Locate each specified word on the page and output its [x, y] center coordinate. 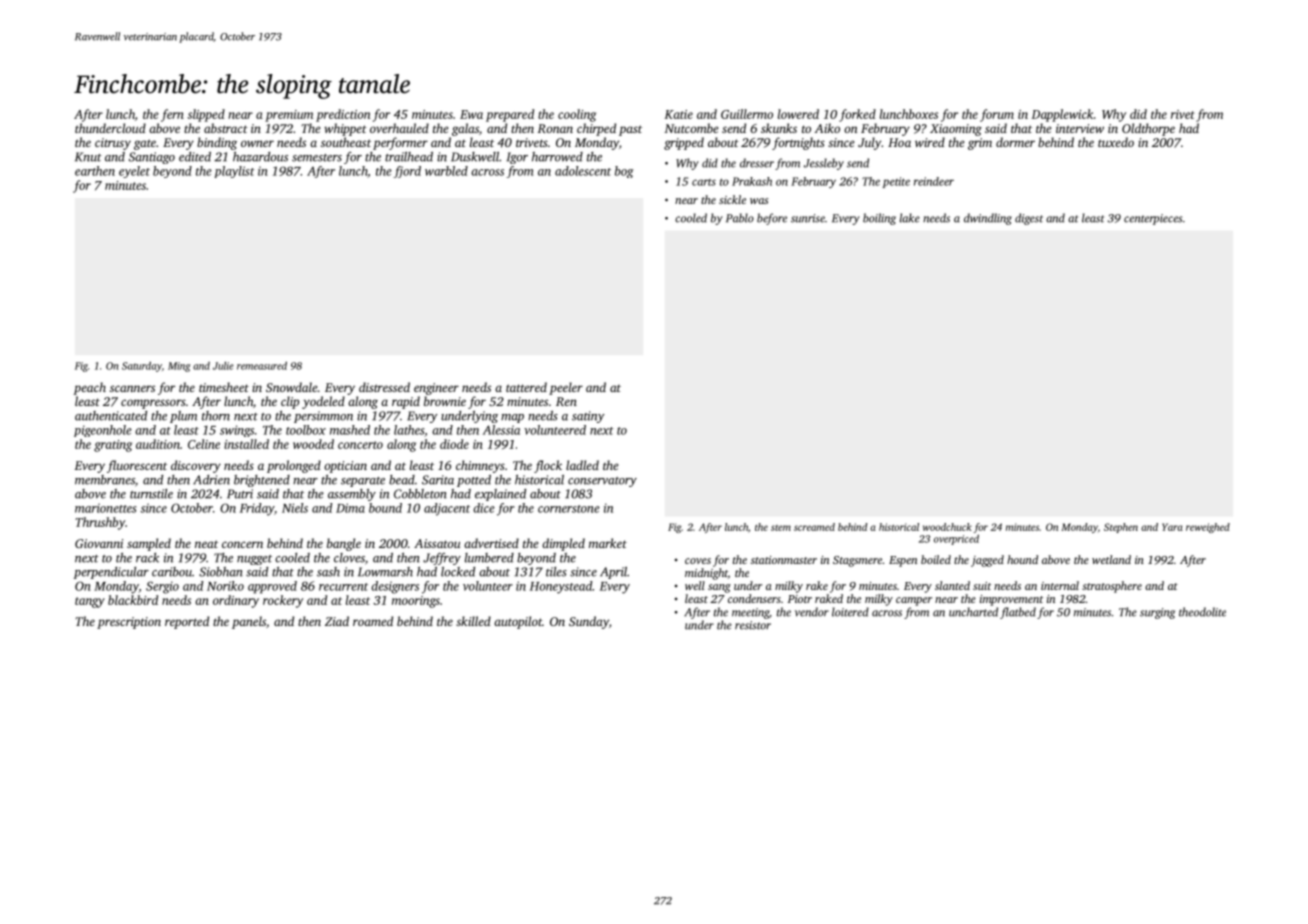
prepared [510, 115]
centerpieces [1153, 219]
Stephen [1121, 528]
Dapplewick [1062, 115]
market [608, 543]
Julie [223, 366]
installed [246, 444]
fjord [407, 172]
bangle [344, 544]
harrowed [557, 157]
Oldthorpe [1148, 129]
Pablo [740, 218]
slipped [206, 115]
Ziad [337, 621]
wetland [1111, 559]
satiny [588, 417]
